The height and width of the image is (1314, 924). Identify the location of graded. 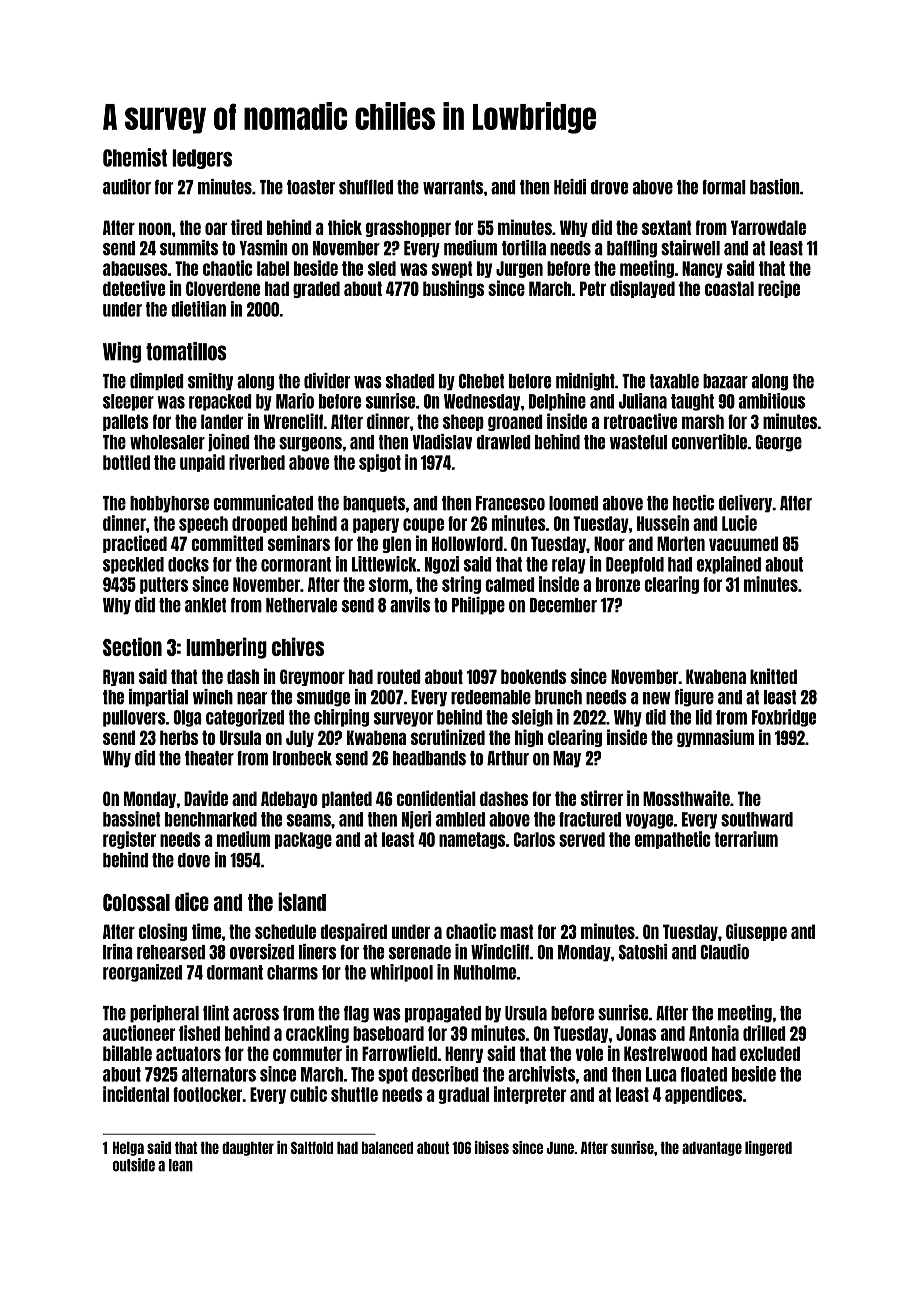
(316, 289).
